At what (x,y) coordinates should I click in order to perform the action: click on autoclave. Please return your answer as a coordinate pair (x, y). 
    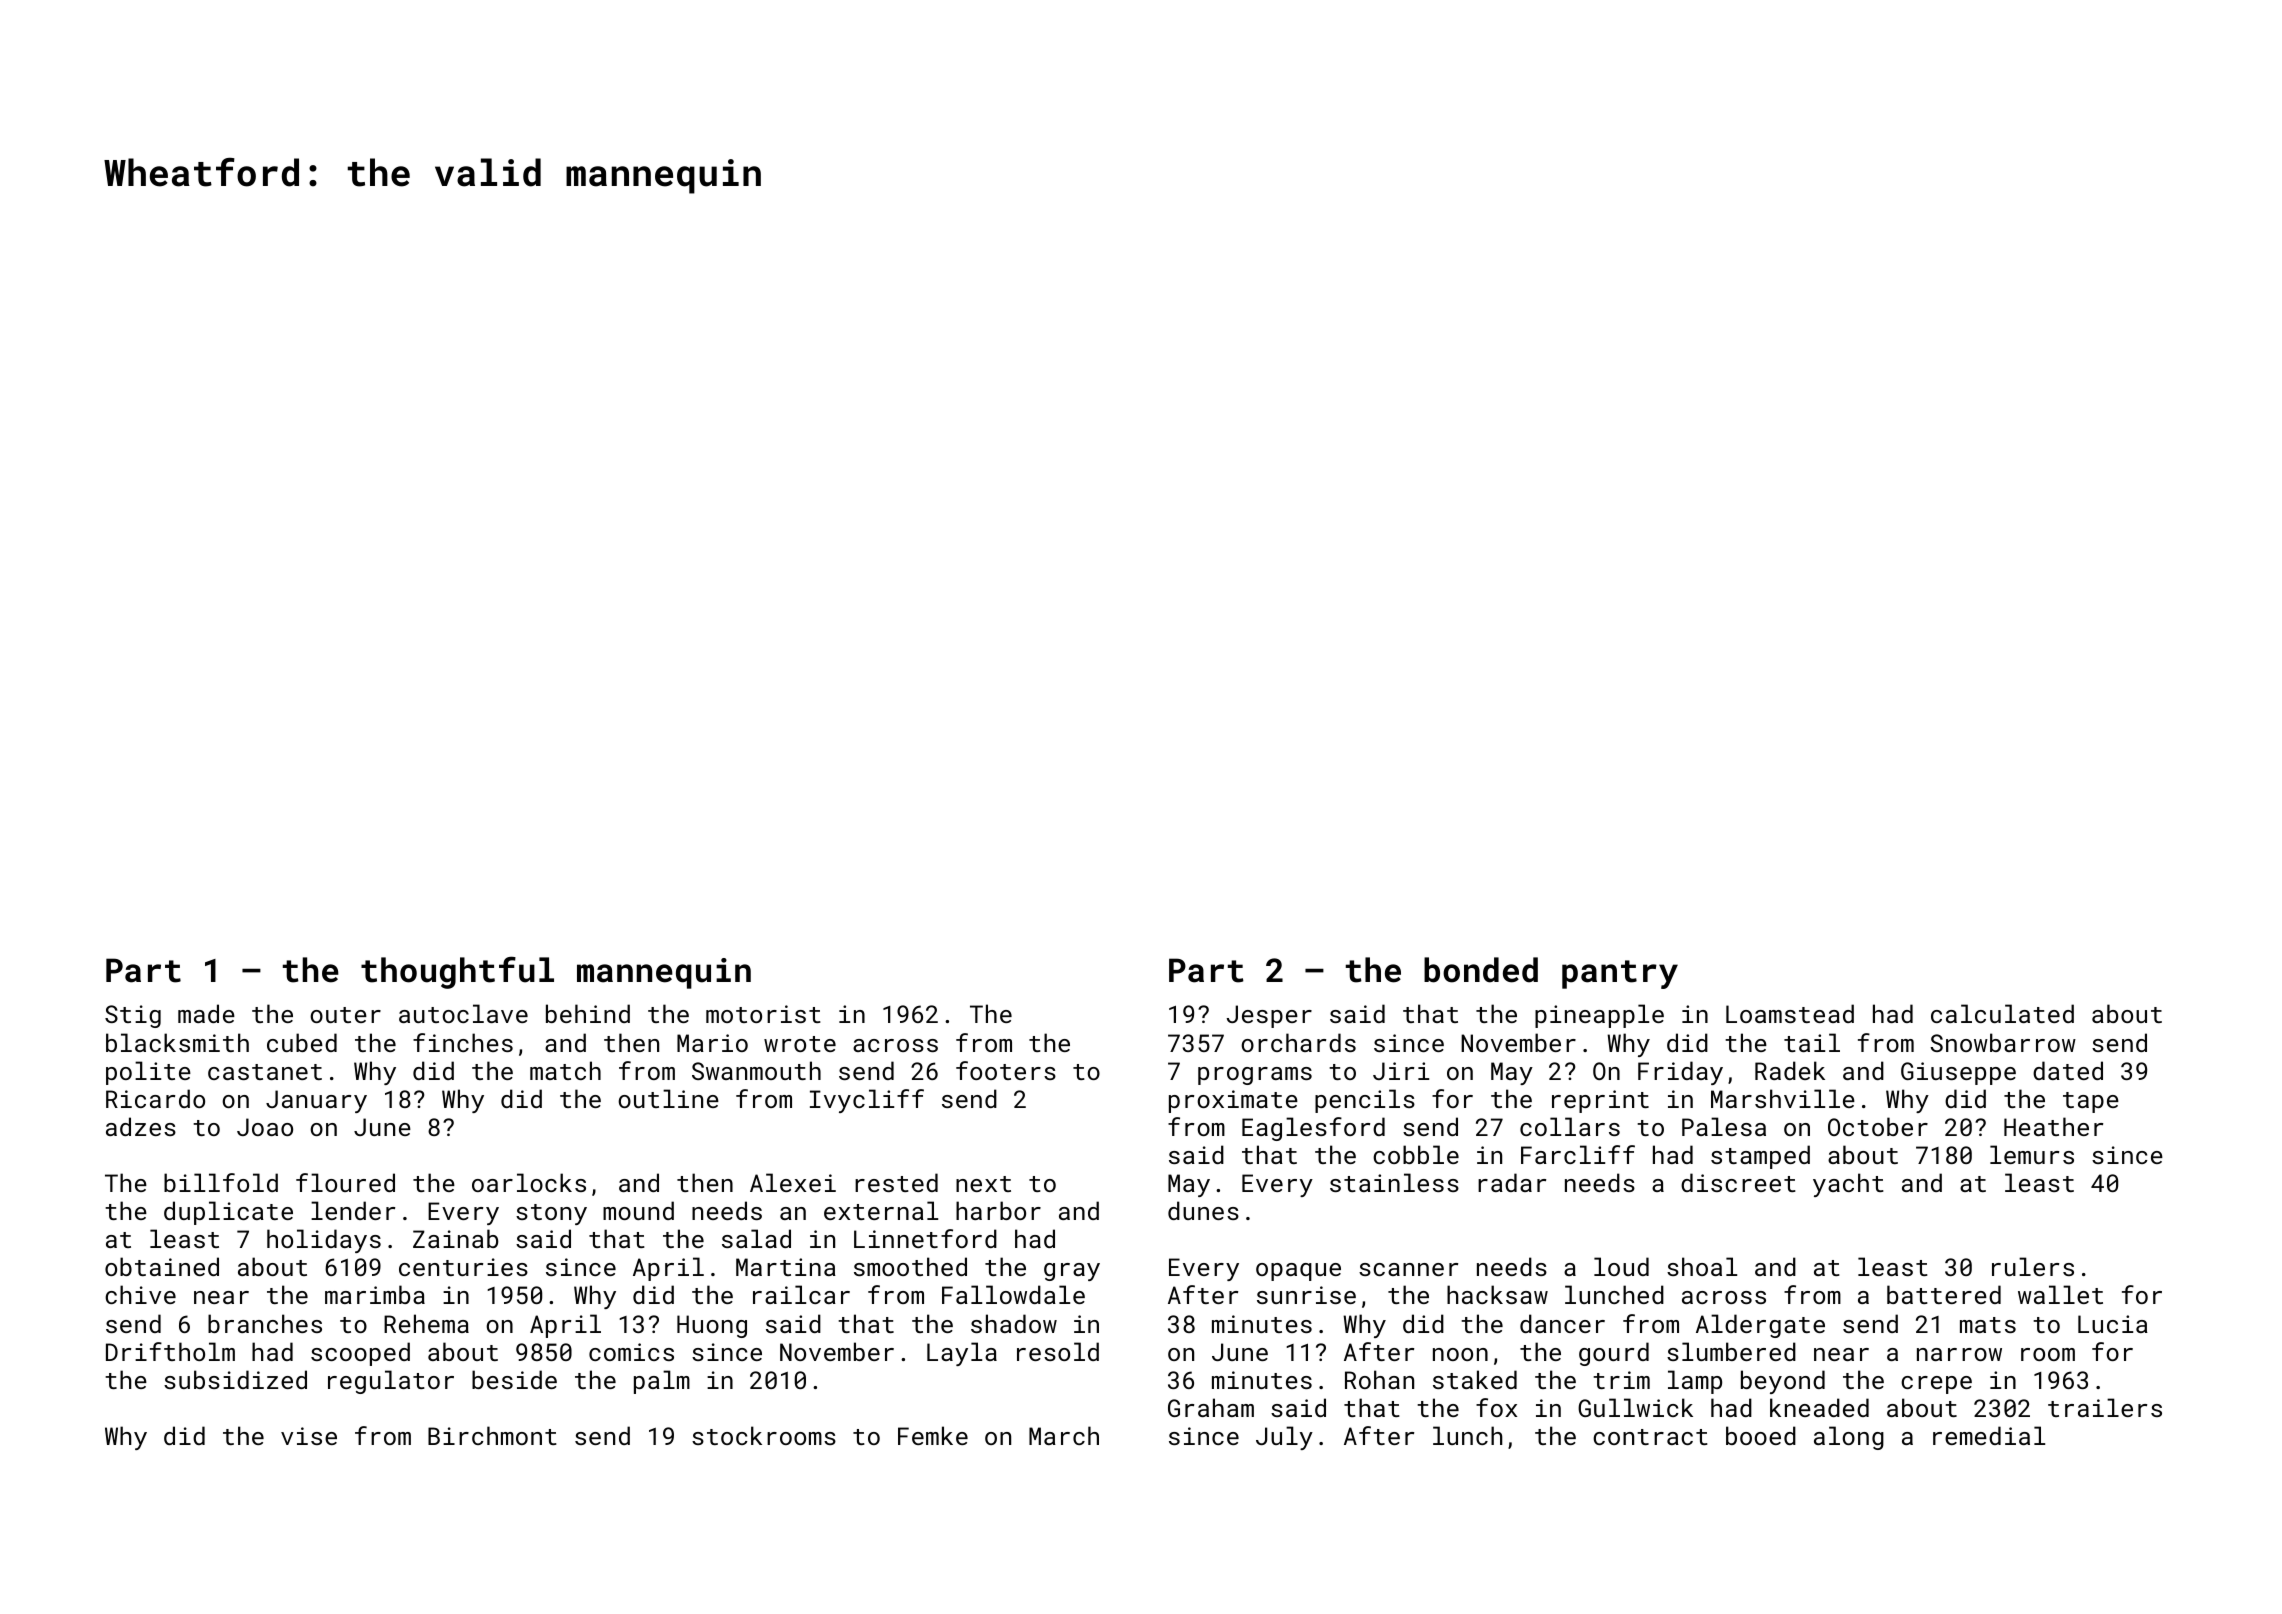
    Looking at the image, I should click on (463, 1013).
